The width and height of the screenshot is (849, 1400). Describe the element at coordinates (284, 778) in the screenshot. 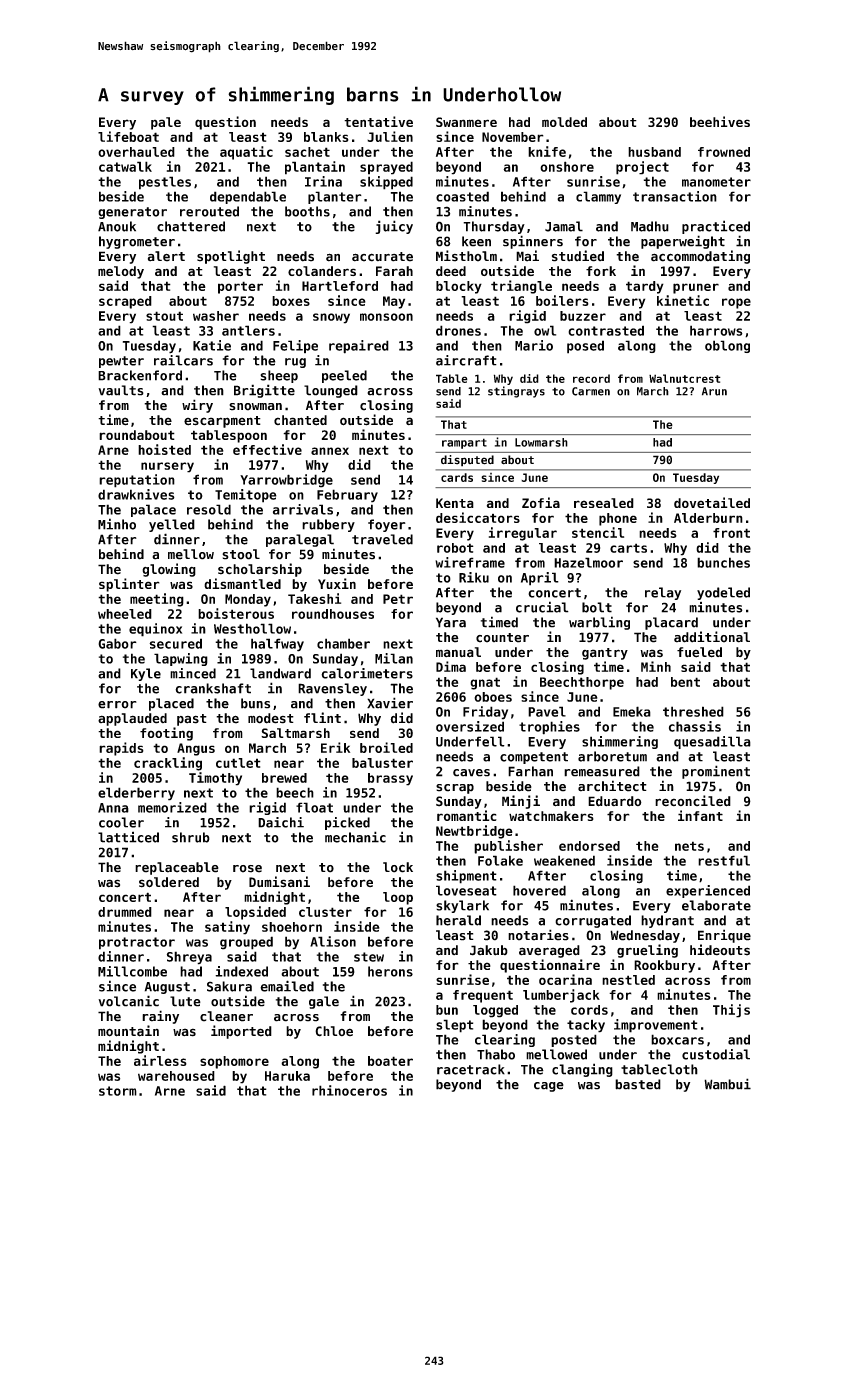

I see `brewed` at that location.
